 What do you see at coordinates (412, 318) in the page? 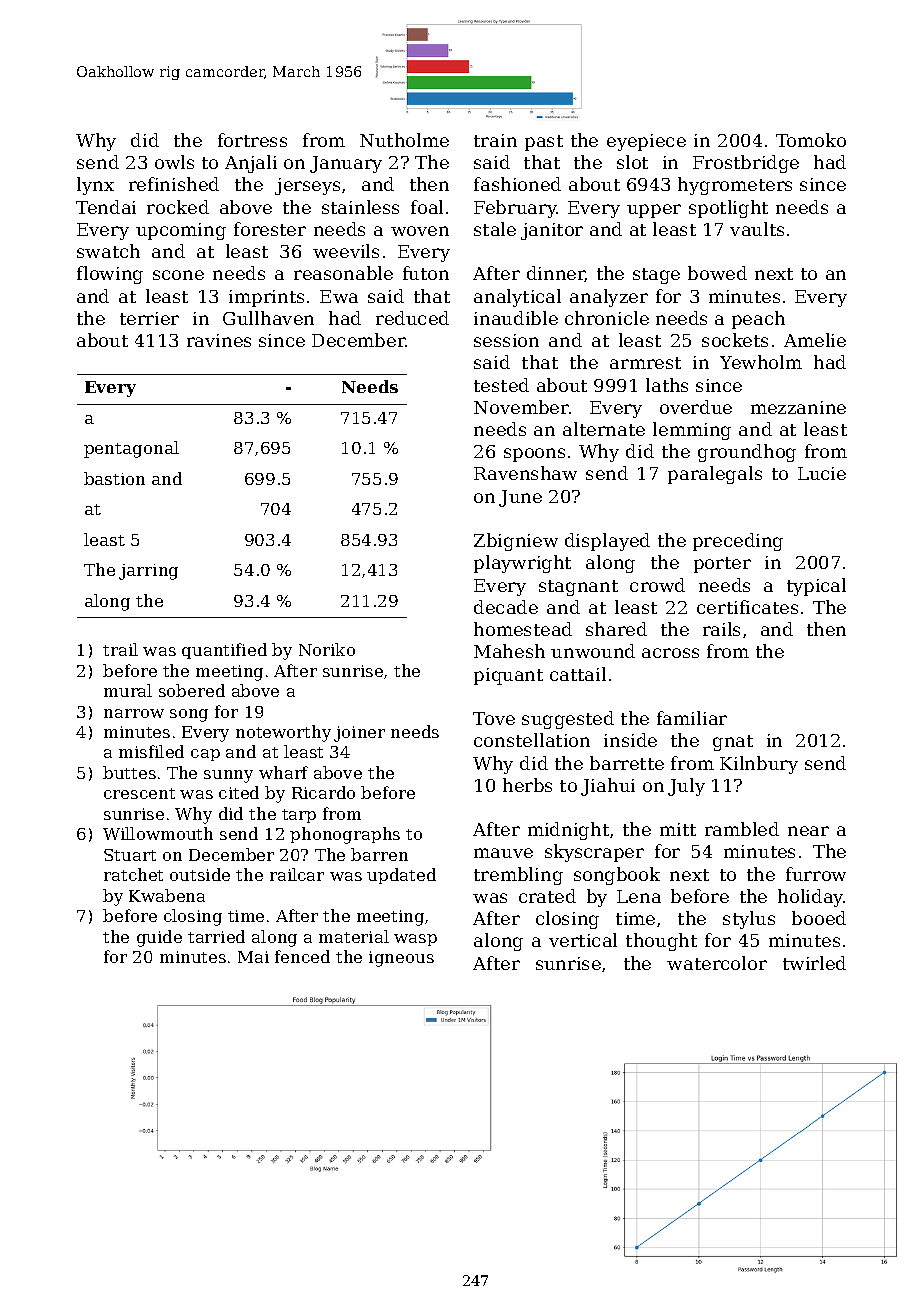
I see `reduced` at bounding box center [412, 318].
